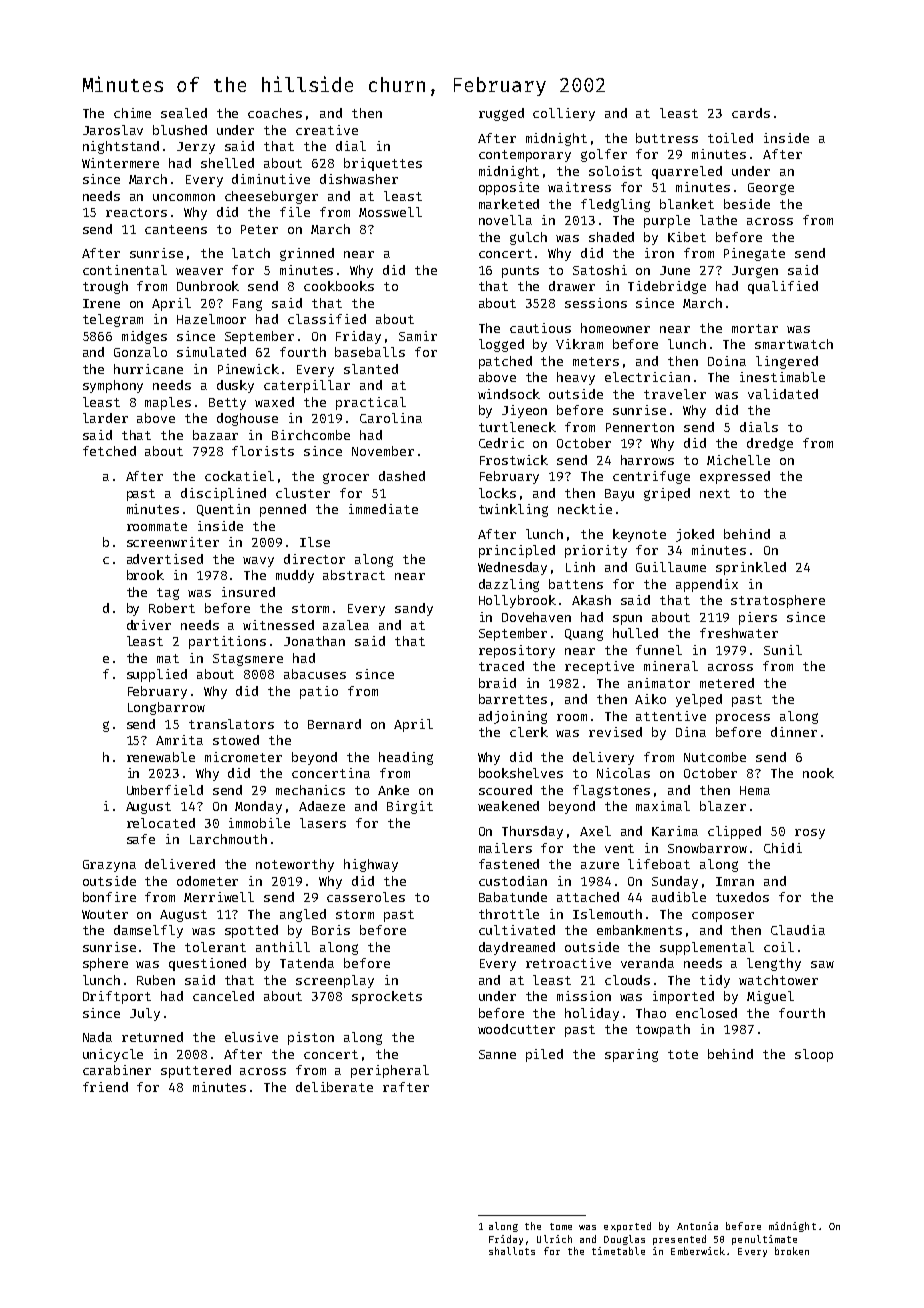 The height and width of the screenshot is (1308, 924). Describe the element at coordinates (564, 114) in the screenshot. I see `colliery` at that location.
